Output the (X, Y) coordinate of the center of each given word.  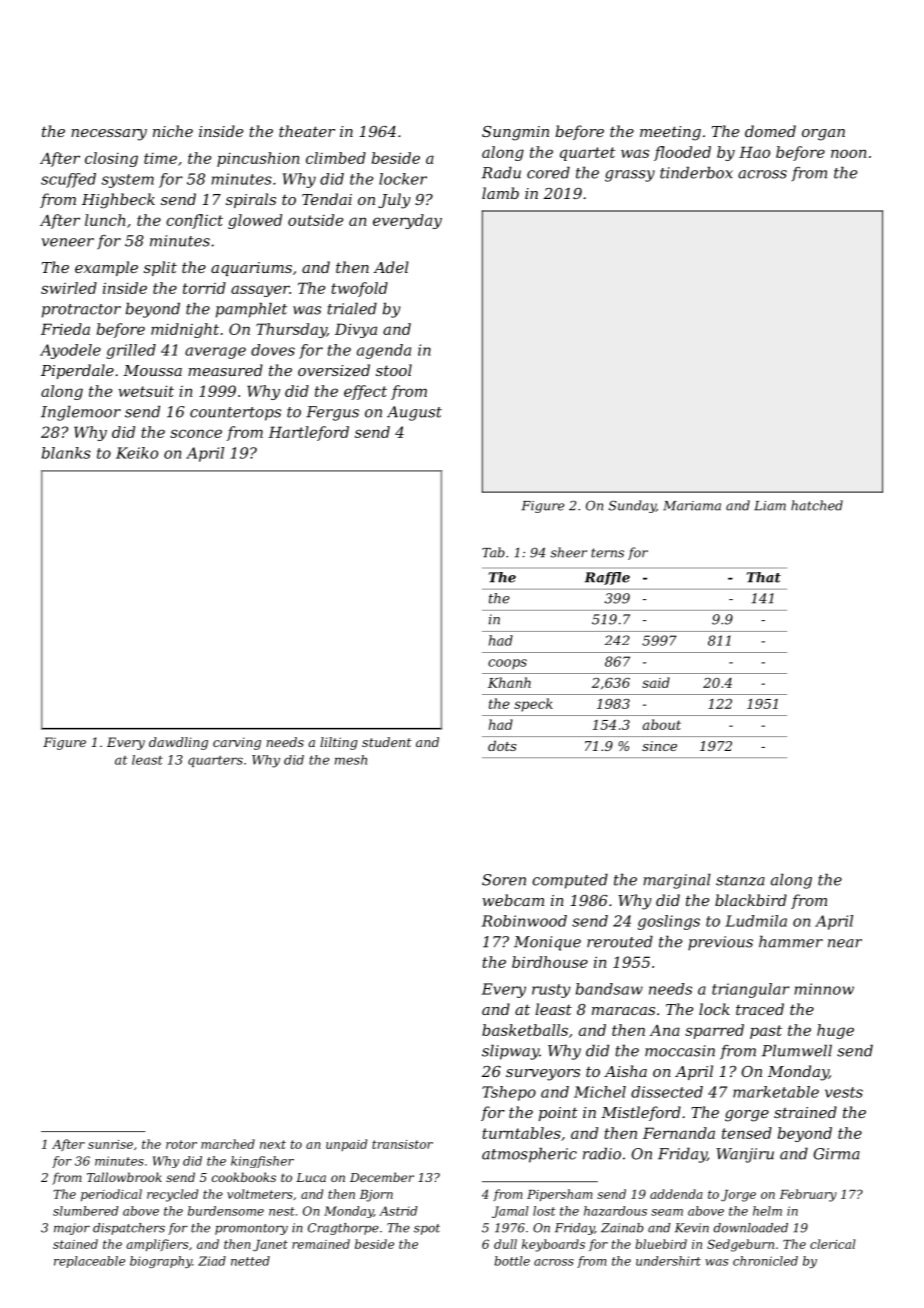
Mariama (692, 506)
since (659, 746)
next (273, 1144)
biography (161, 1262)
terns (607, 553)
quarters (215, 761)
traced (760, 1009)
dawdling (178, 743)
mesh (351, 760)
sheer (568, 552)
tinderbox (696, 172)
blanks (66, 453)
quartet (587, 154)
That (763, 577)
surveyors (543, 1075)
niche (173, 131)
